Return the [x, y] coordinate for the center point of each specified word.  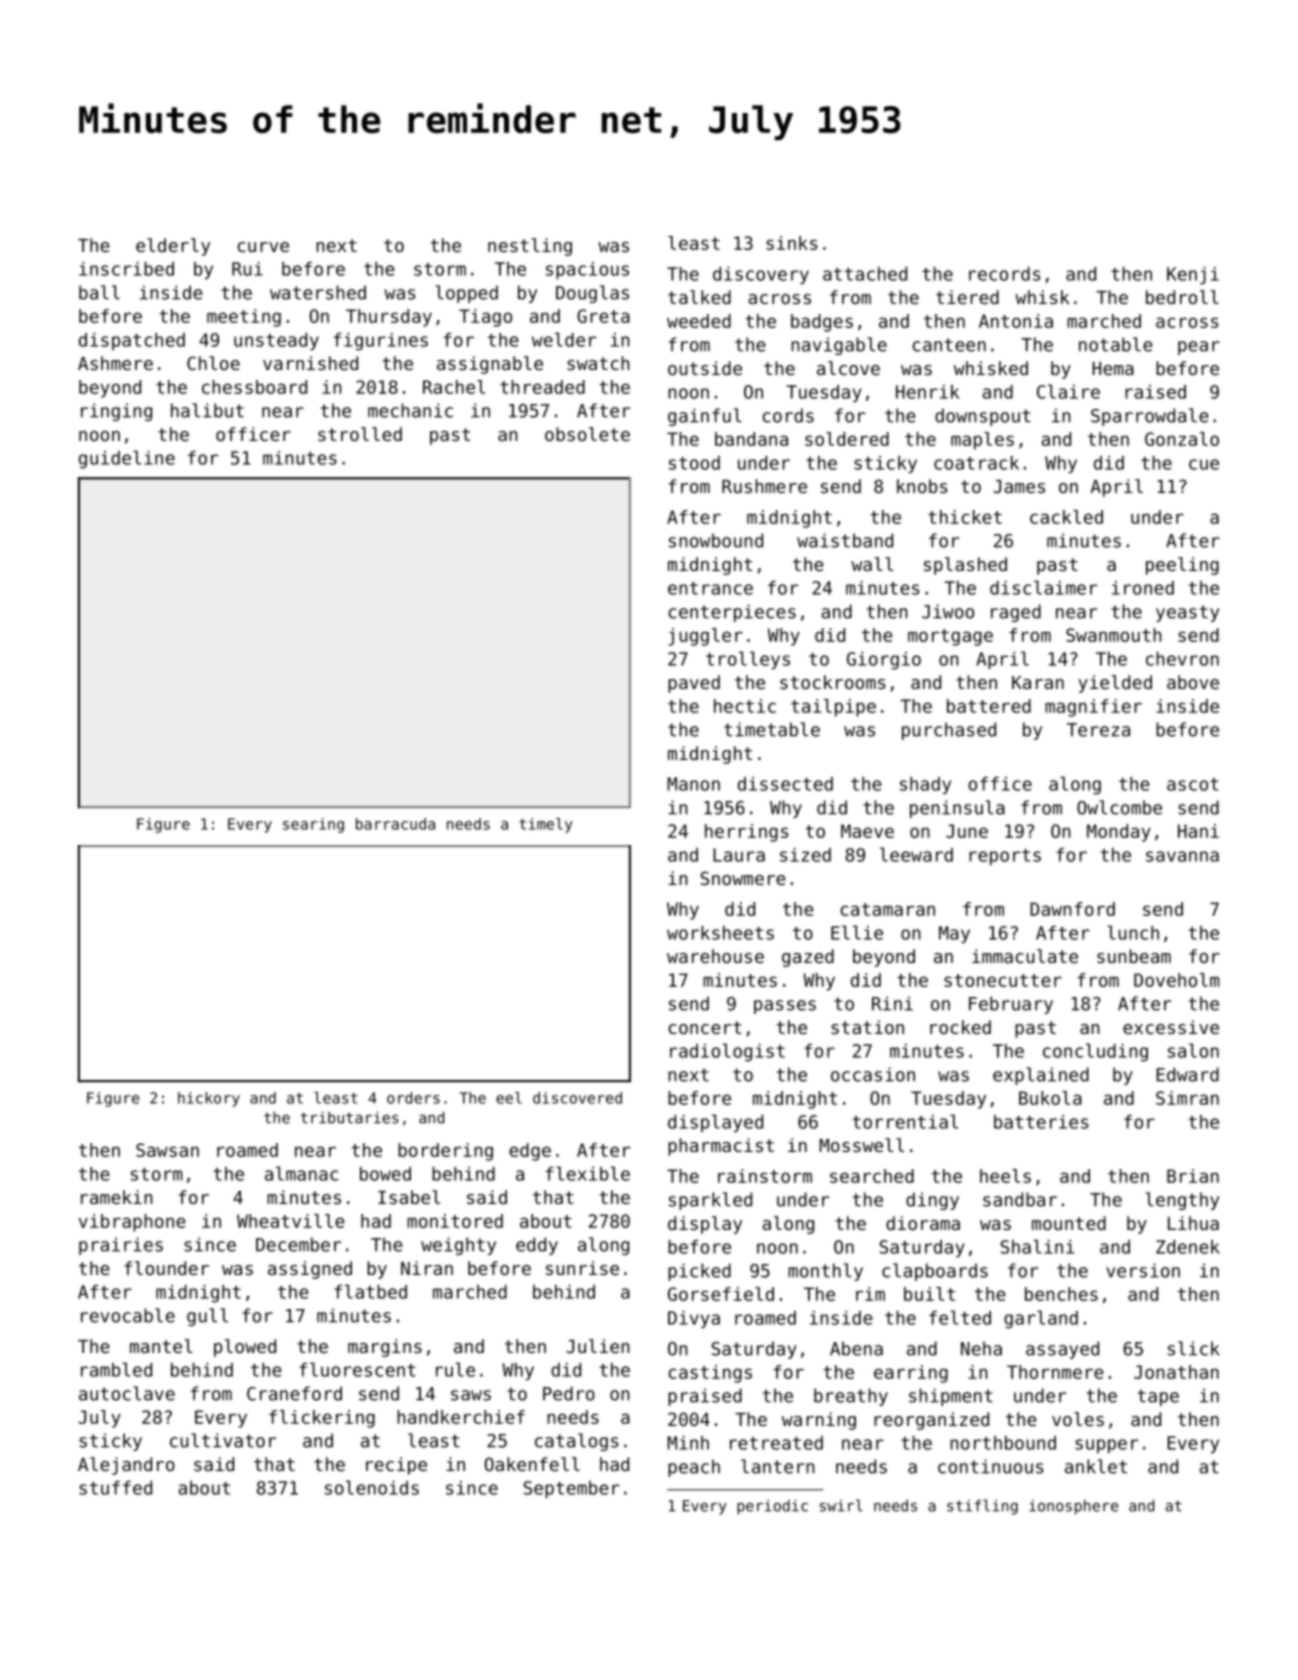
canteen [949, 345]
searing [313, 825]
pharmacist [721, 1147]
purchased [949, 731]
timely [546, 825]
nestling [530, 247]
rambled [116, 1369]
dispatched [132, 341]
